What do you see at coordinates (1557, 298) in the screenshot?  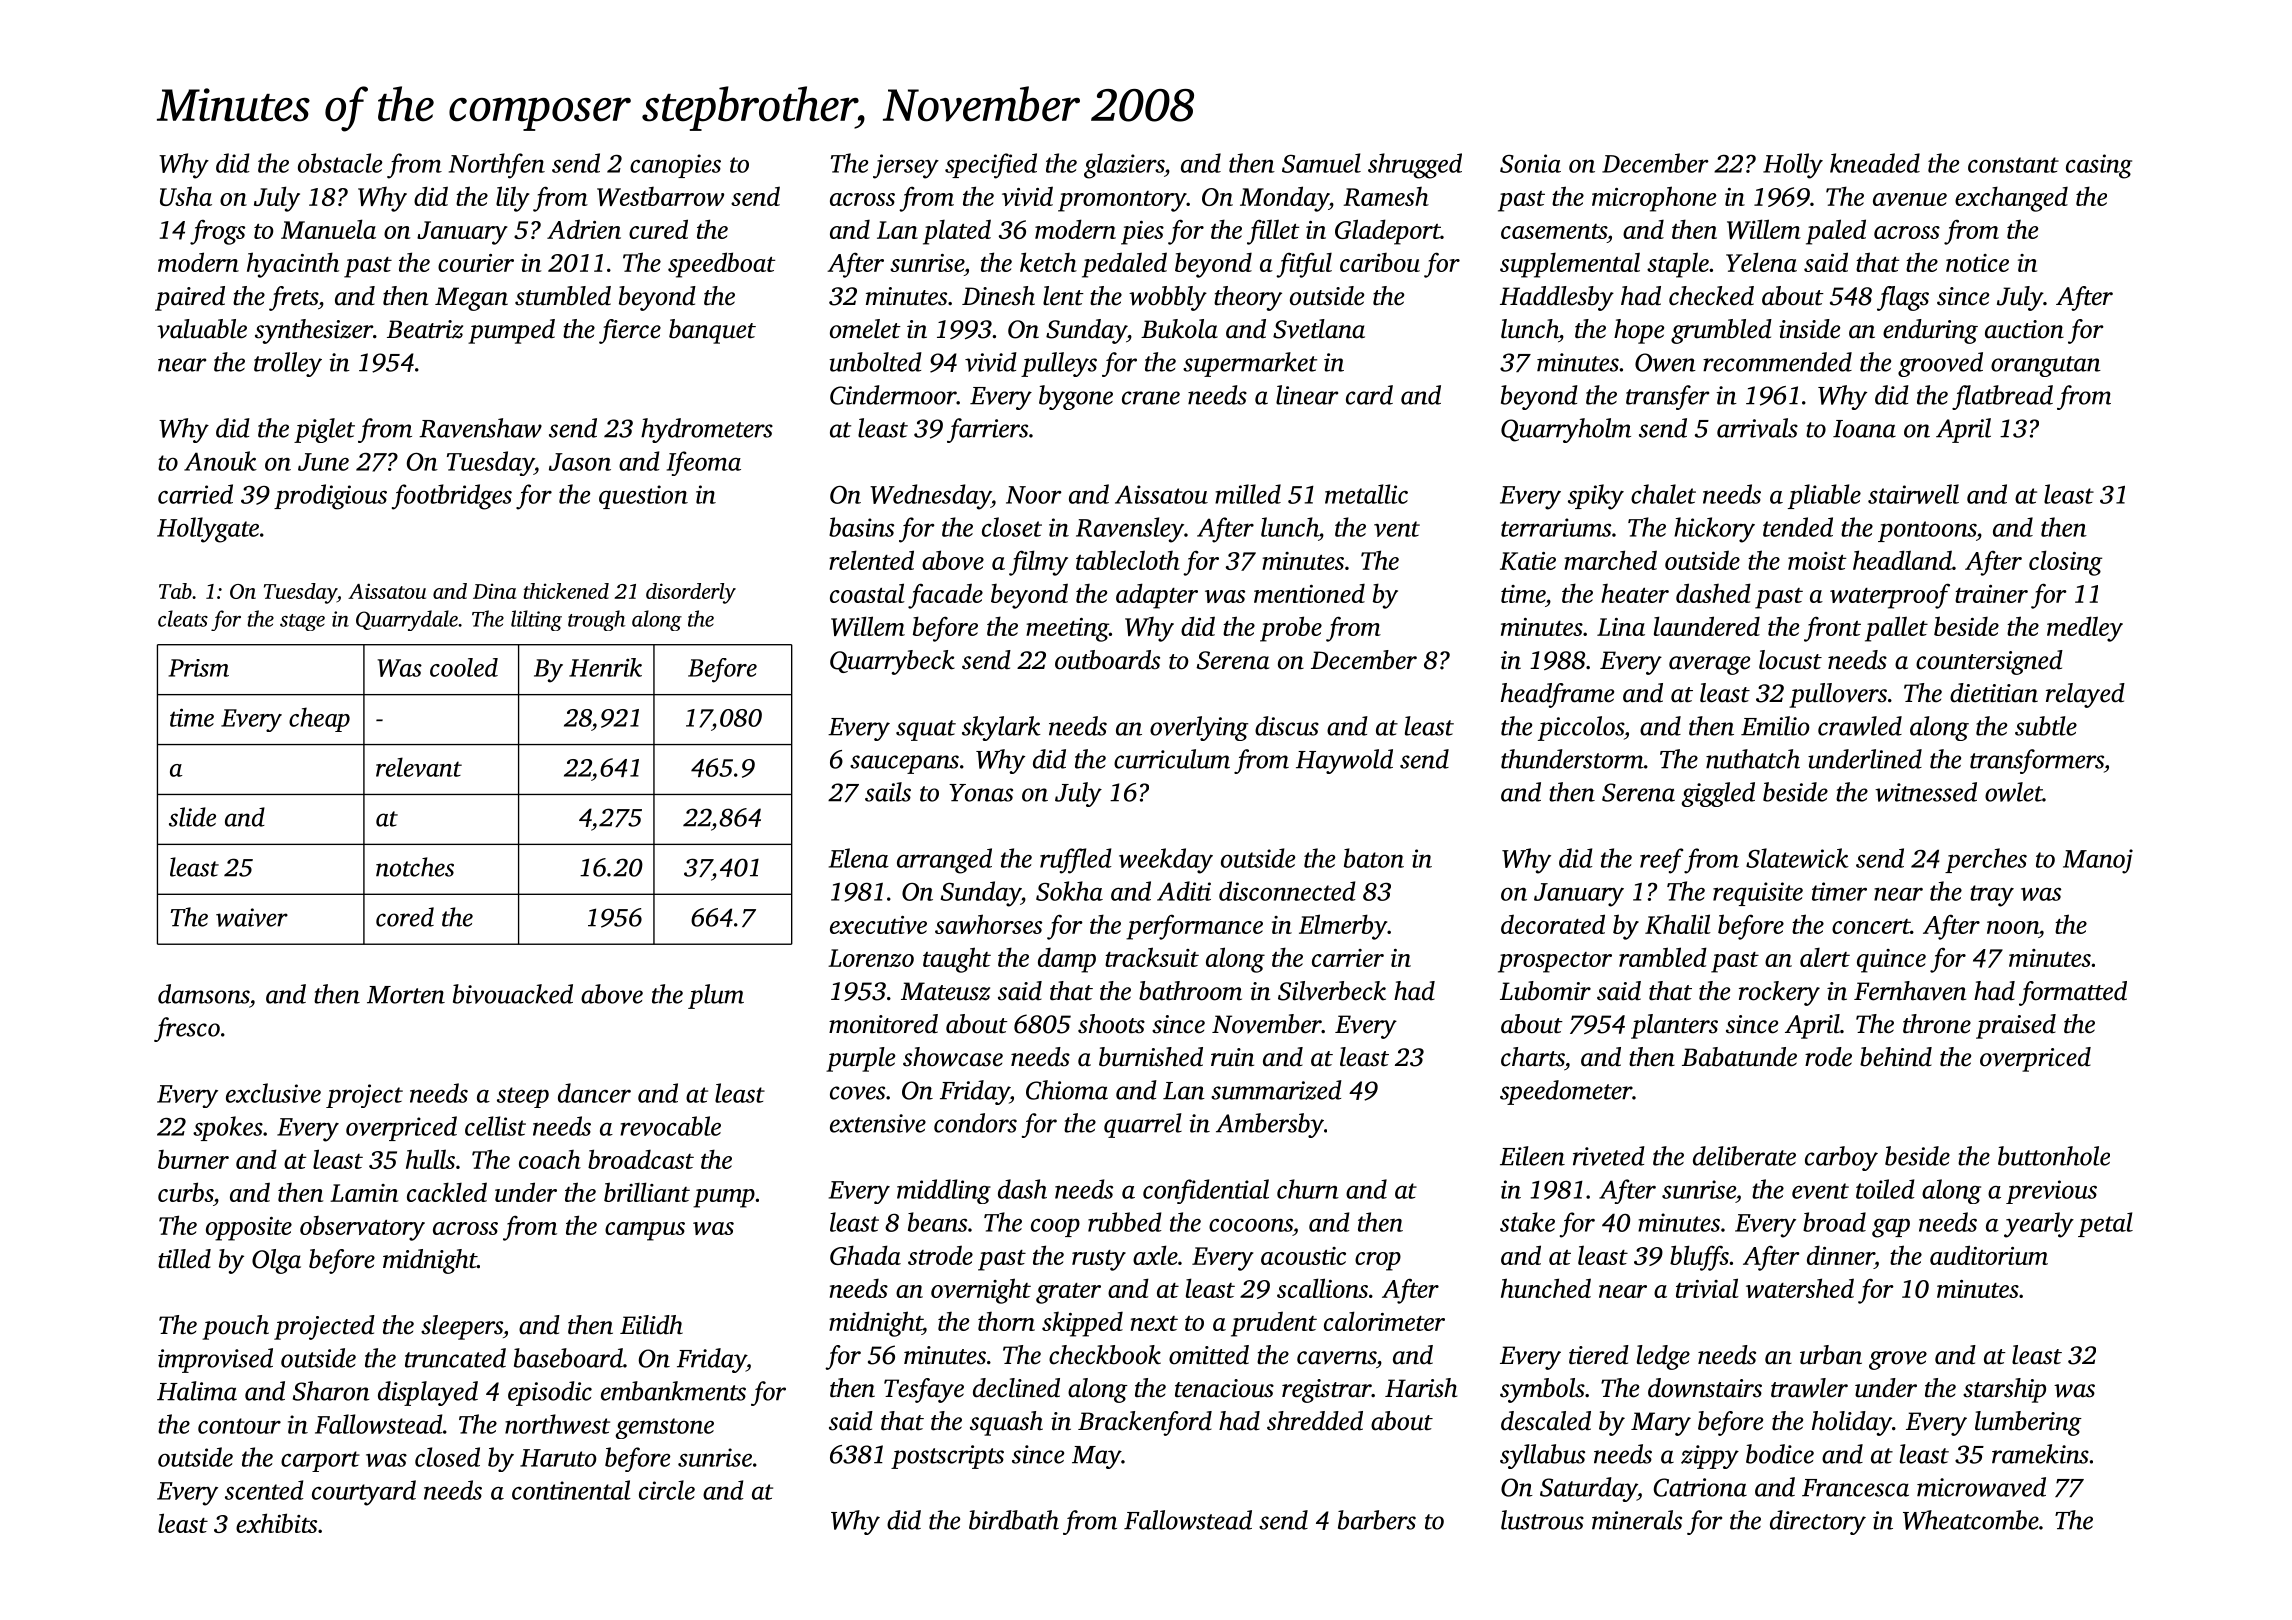 I see `Haddlesby` at bounding box center [1557, 298].
